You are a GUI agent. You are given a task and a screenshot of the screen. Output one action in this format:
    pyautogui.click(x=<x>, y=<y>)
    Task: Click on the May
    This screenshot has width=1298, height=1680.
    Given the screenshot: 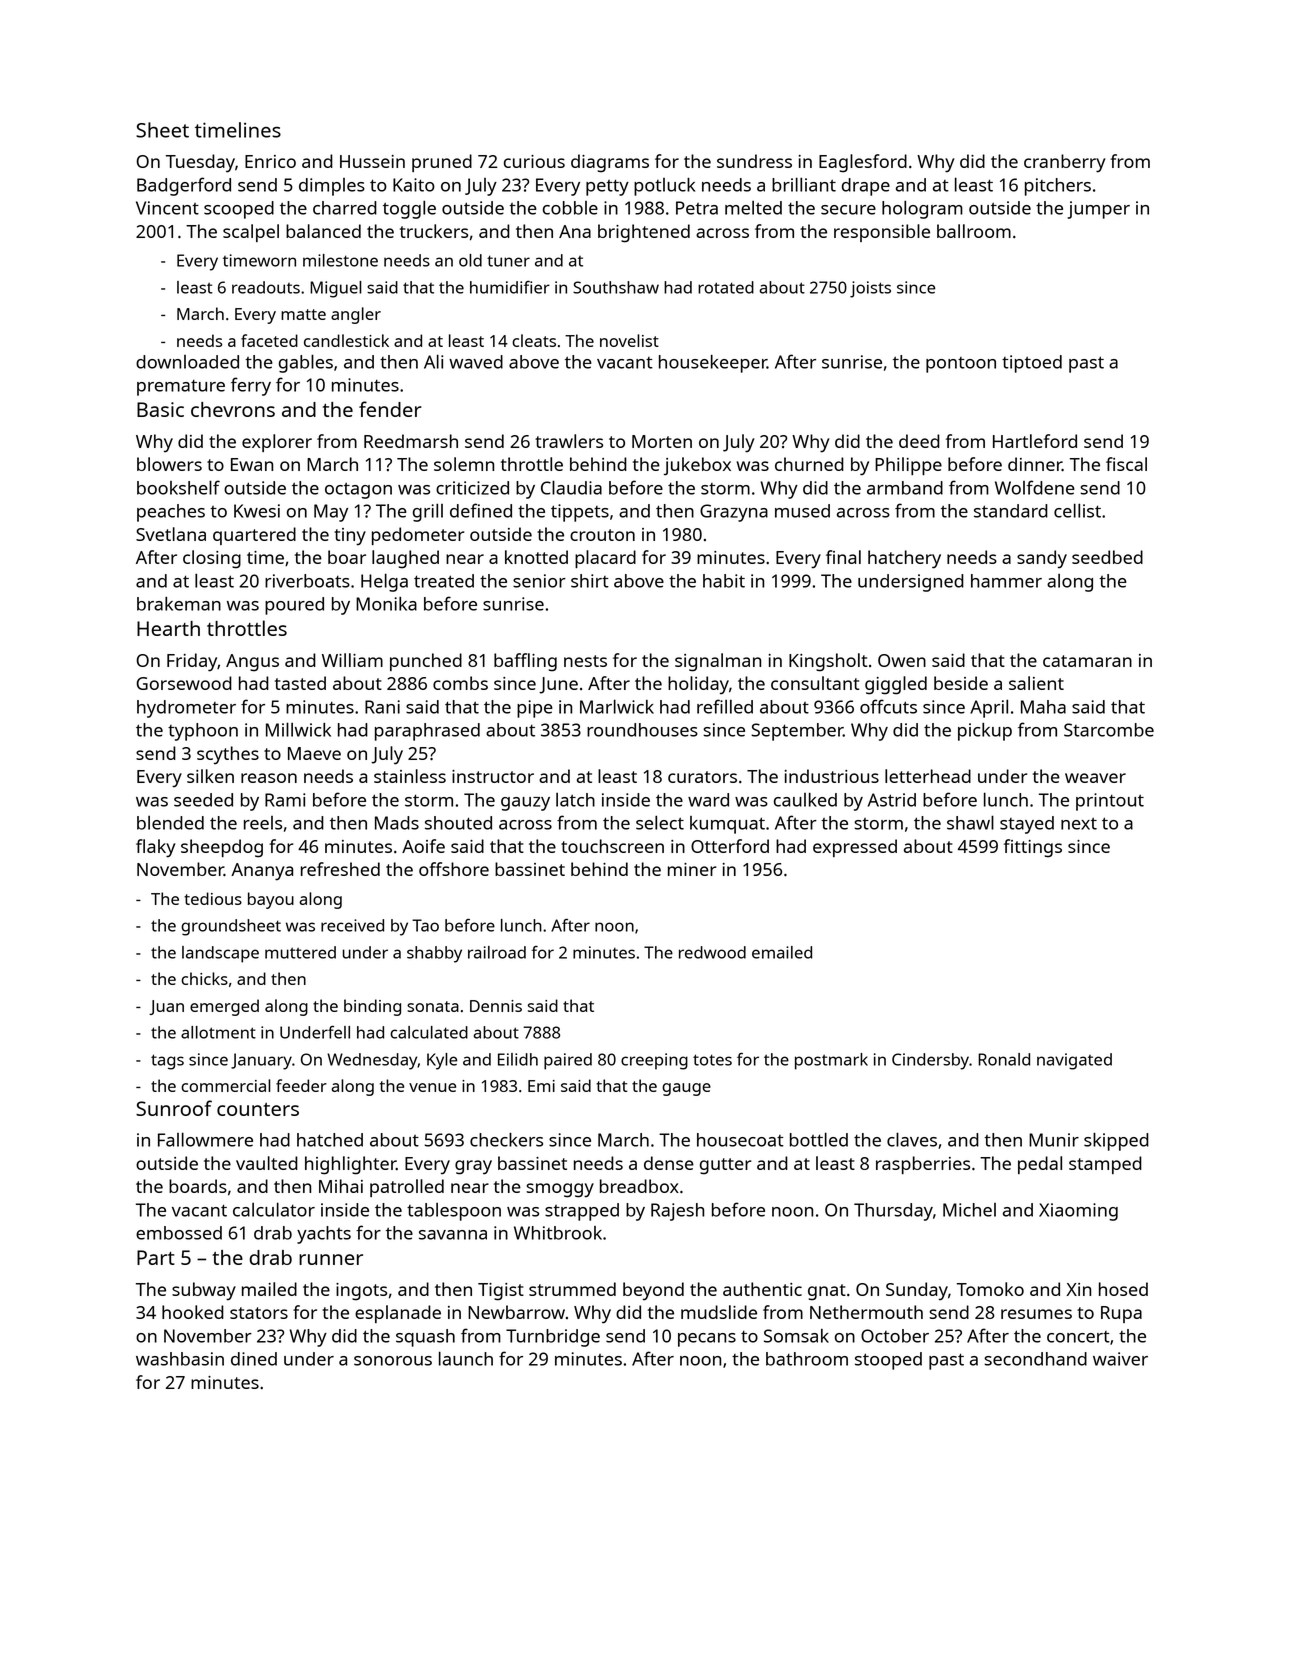 What is the action you would take?
    pyautogui.click(x=331, y=513)
